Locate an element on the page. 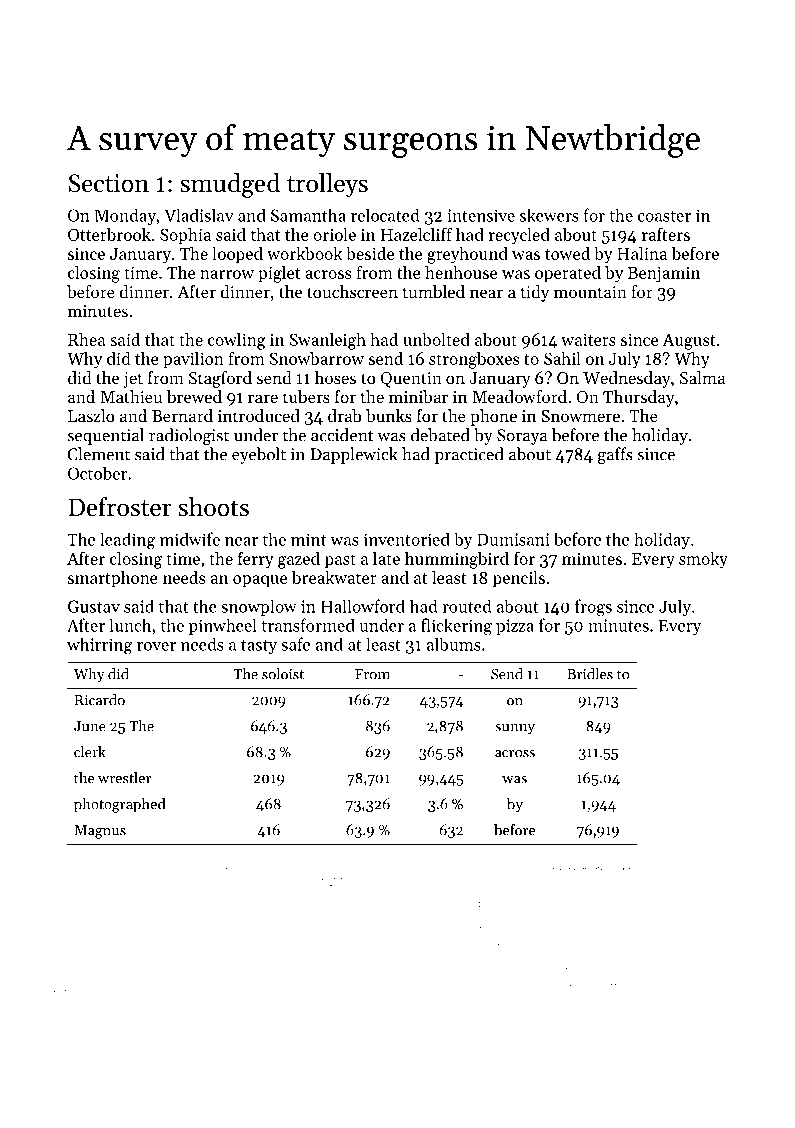  safe is located at coordinates (295, 644).
